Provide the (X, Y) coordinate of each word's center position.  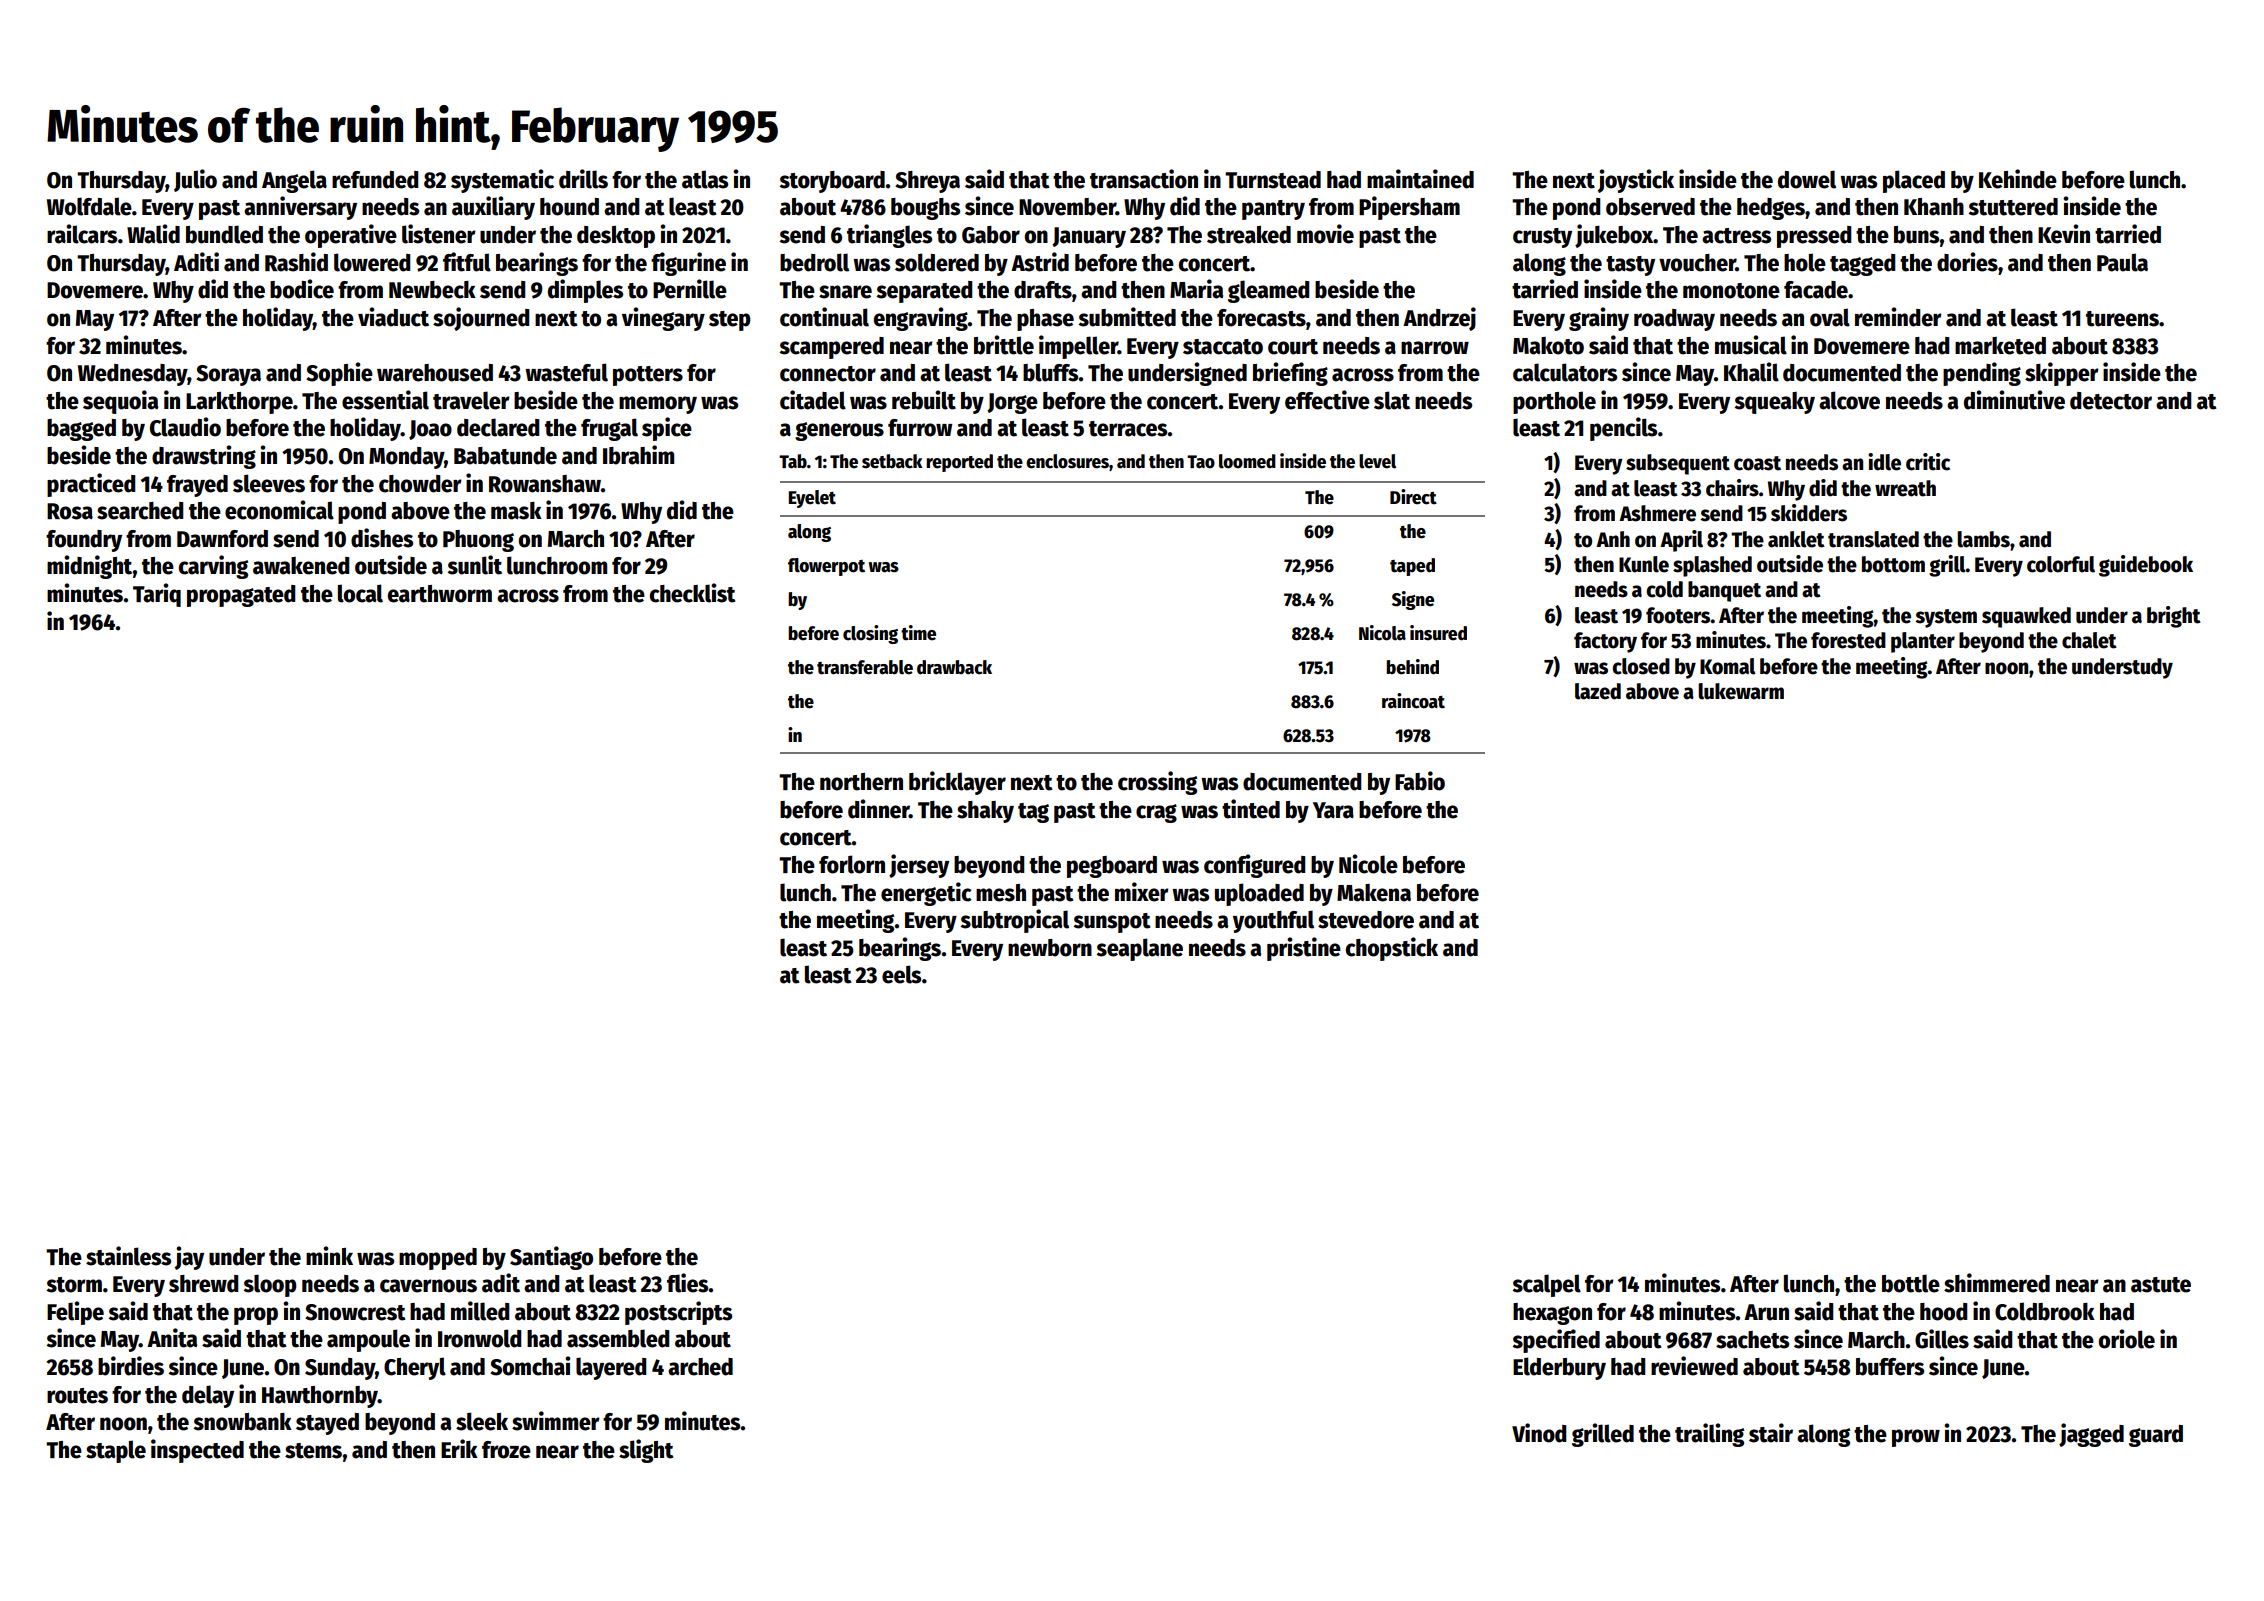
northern (861, 782)
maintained (1420, 179)
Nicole (1368, 864)
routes (77, 1396)
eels (901, 974)
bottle (1911, 1283)
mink (329, 1255)
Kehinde (2018, 179)
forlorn (852, 864)
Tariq (157, 595)
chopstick (1392, 949)
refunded (375, 180)
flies (688, 1283)
